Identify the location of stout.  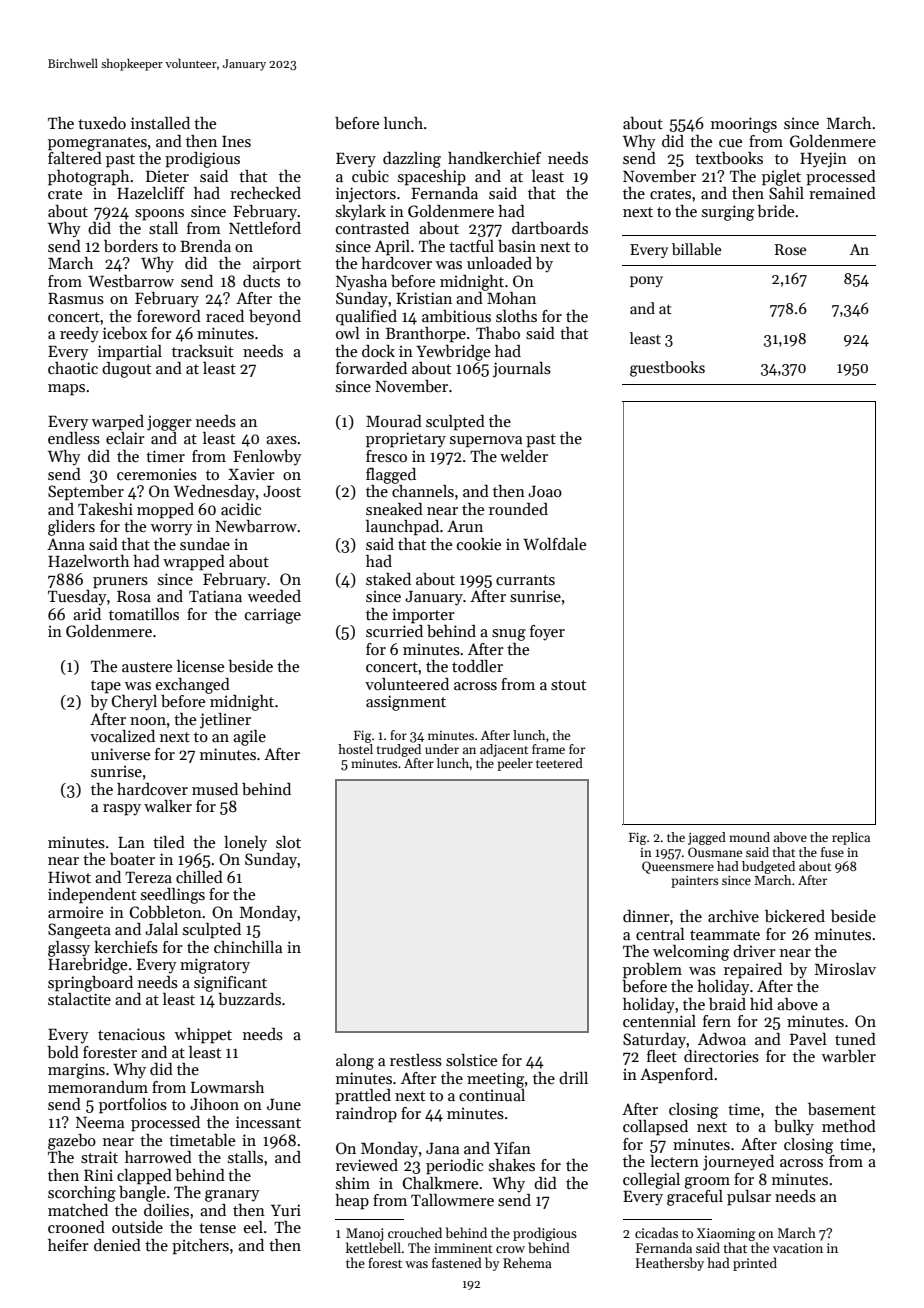
(568, 685).
